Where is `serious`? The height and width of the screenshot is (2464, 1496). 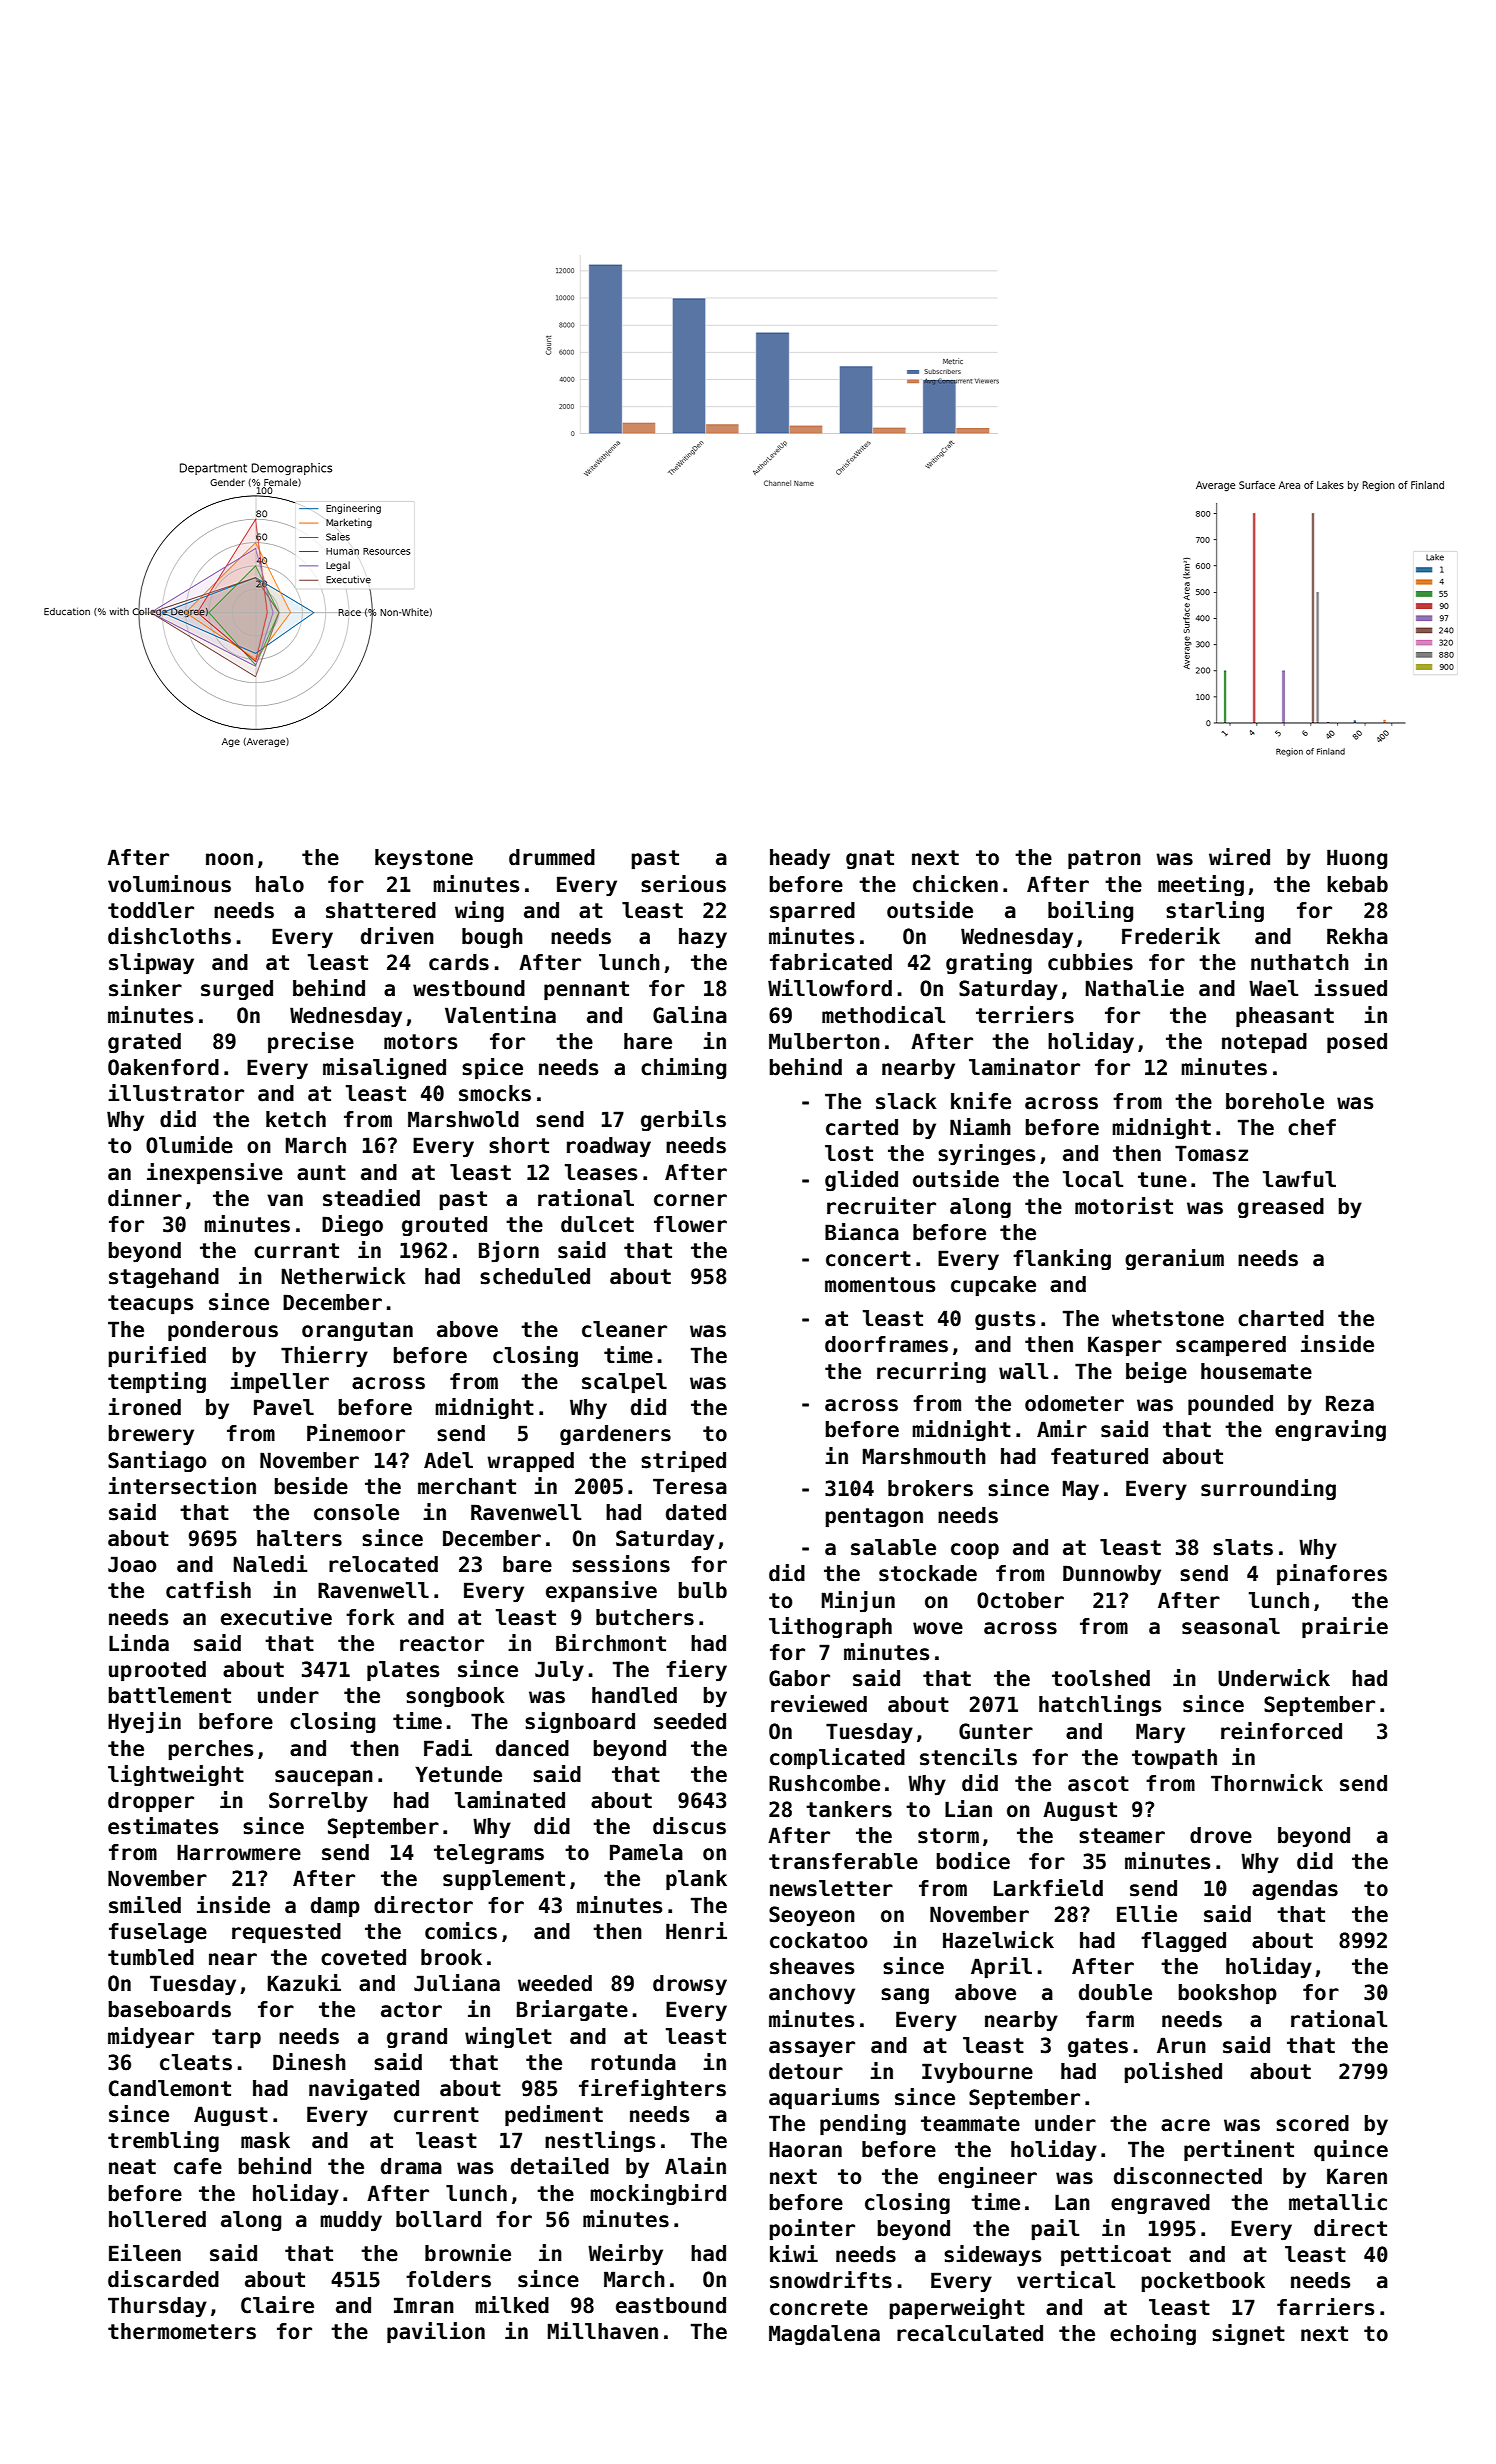
serious is located at coordinates (683, 884).
